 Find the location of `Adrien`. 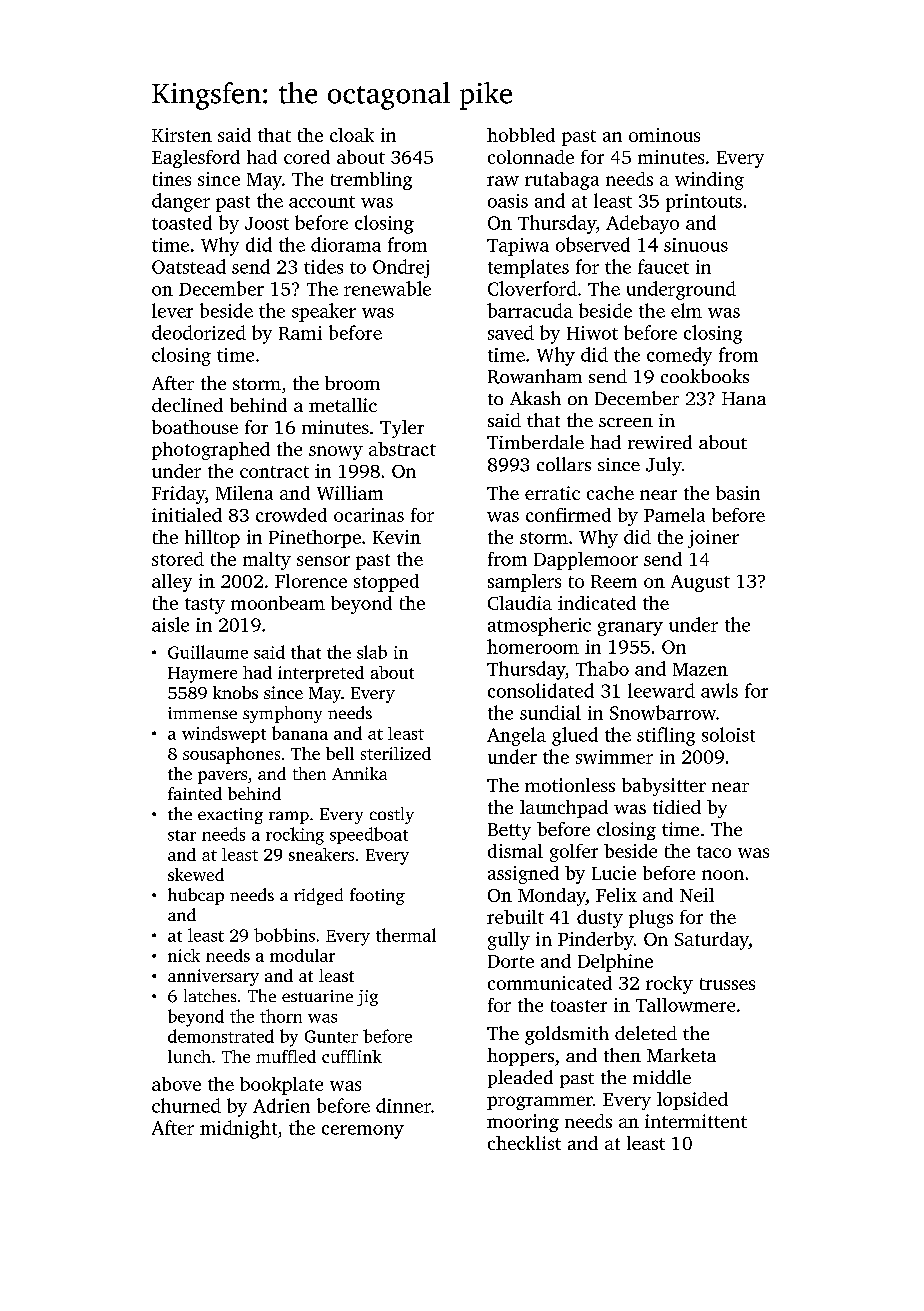

Adrien is located at coordinates (281, 1105).
